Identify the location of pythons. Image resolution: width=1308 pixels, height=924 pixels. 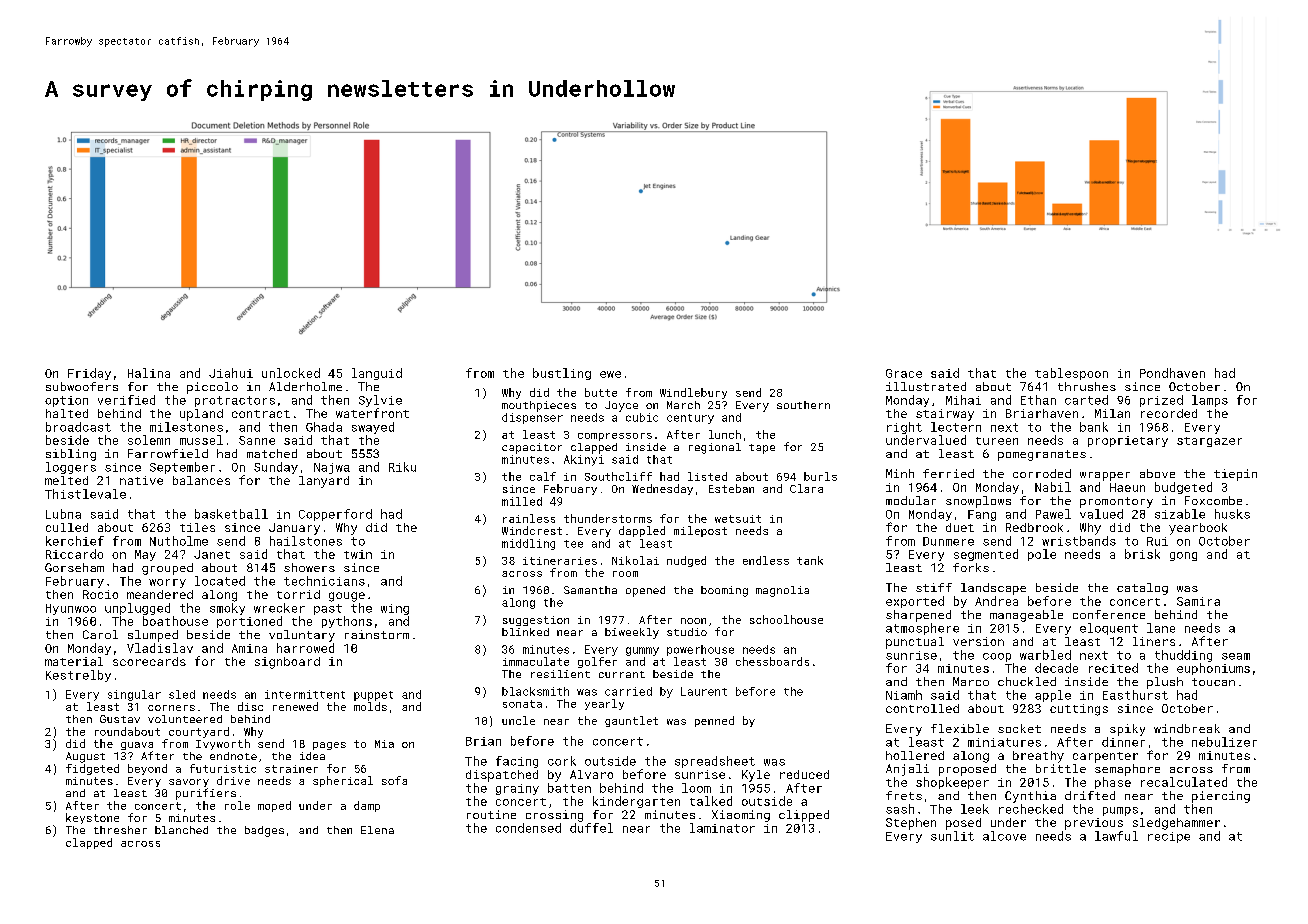
(347, 622).
